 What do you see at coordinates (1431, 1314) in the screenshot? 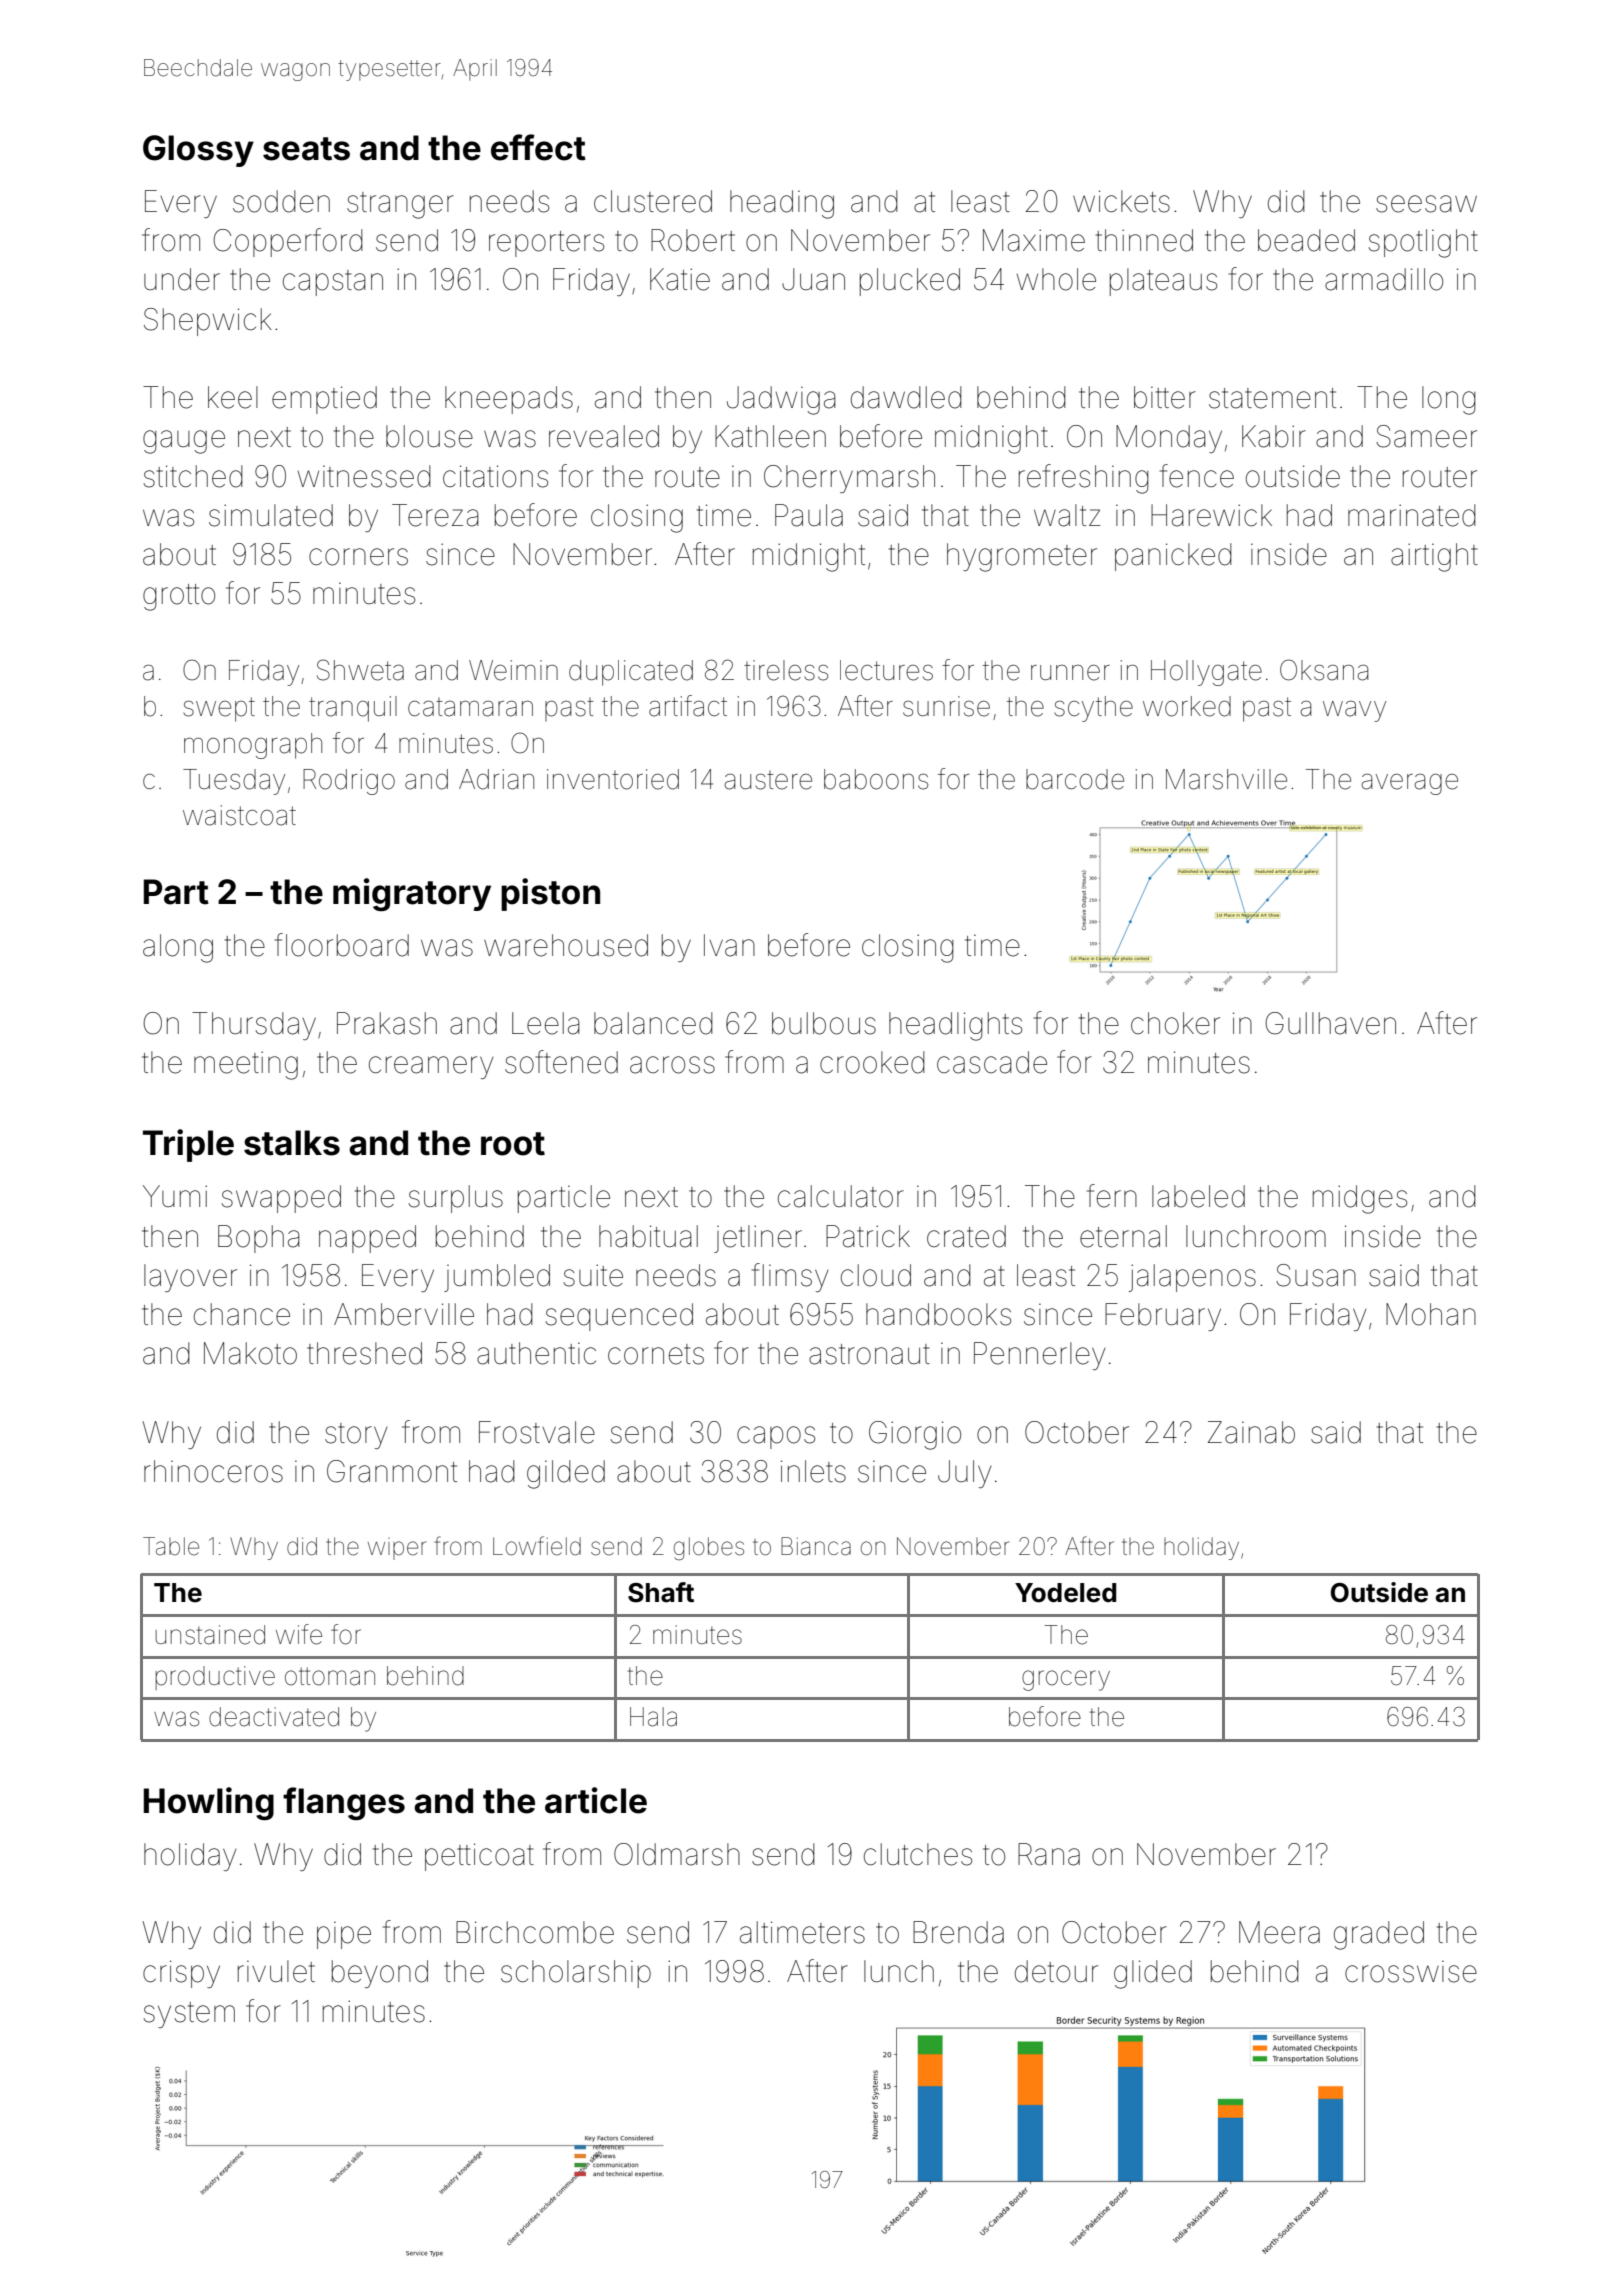
I see `Mohan` at bounding box center [1431, 1314].
